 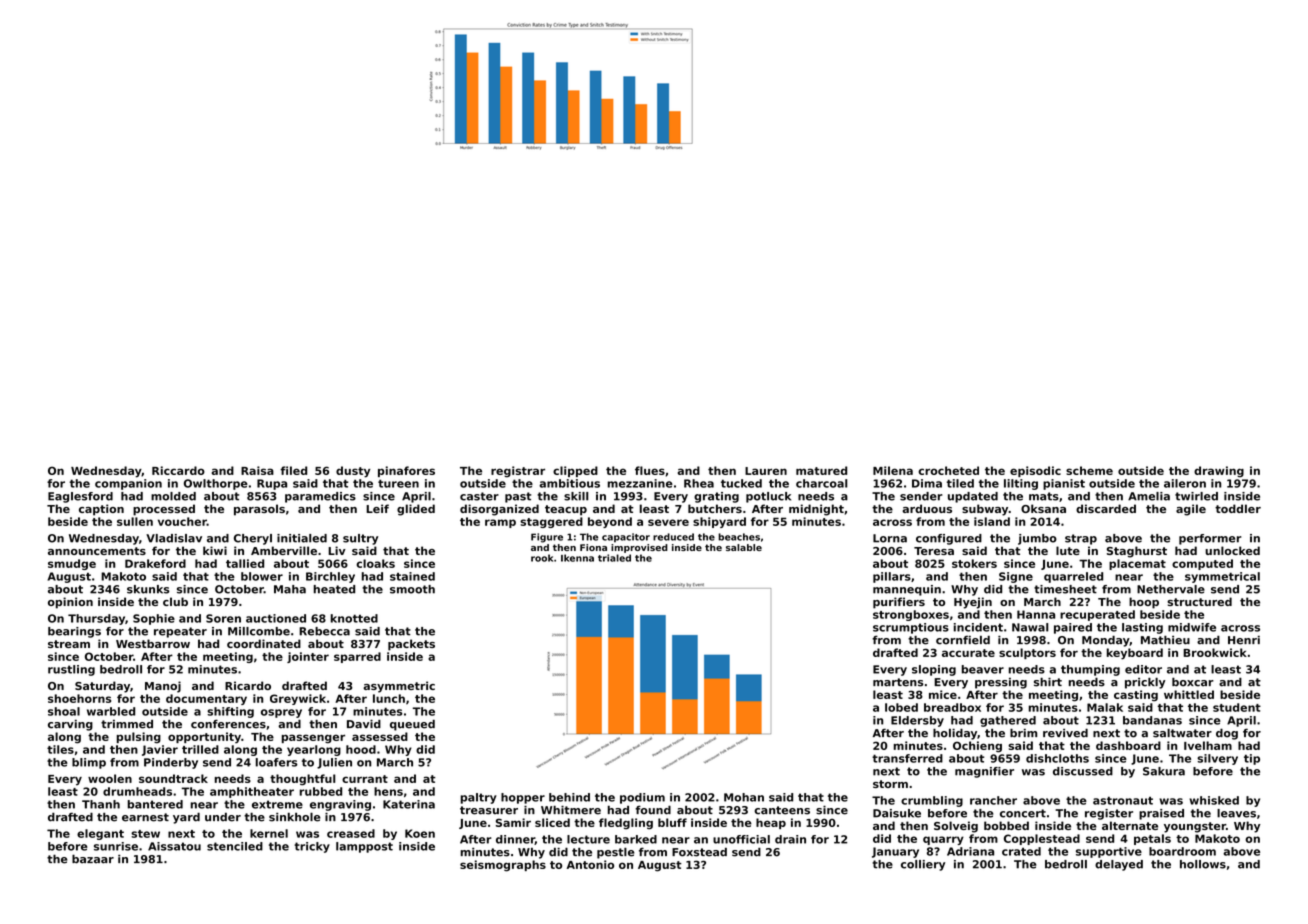 What do you see at coordinates (178, 470) in the page?
I see `Riccardo` at bounding box center [178, 470].
